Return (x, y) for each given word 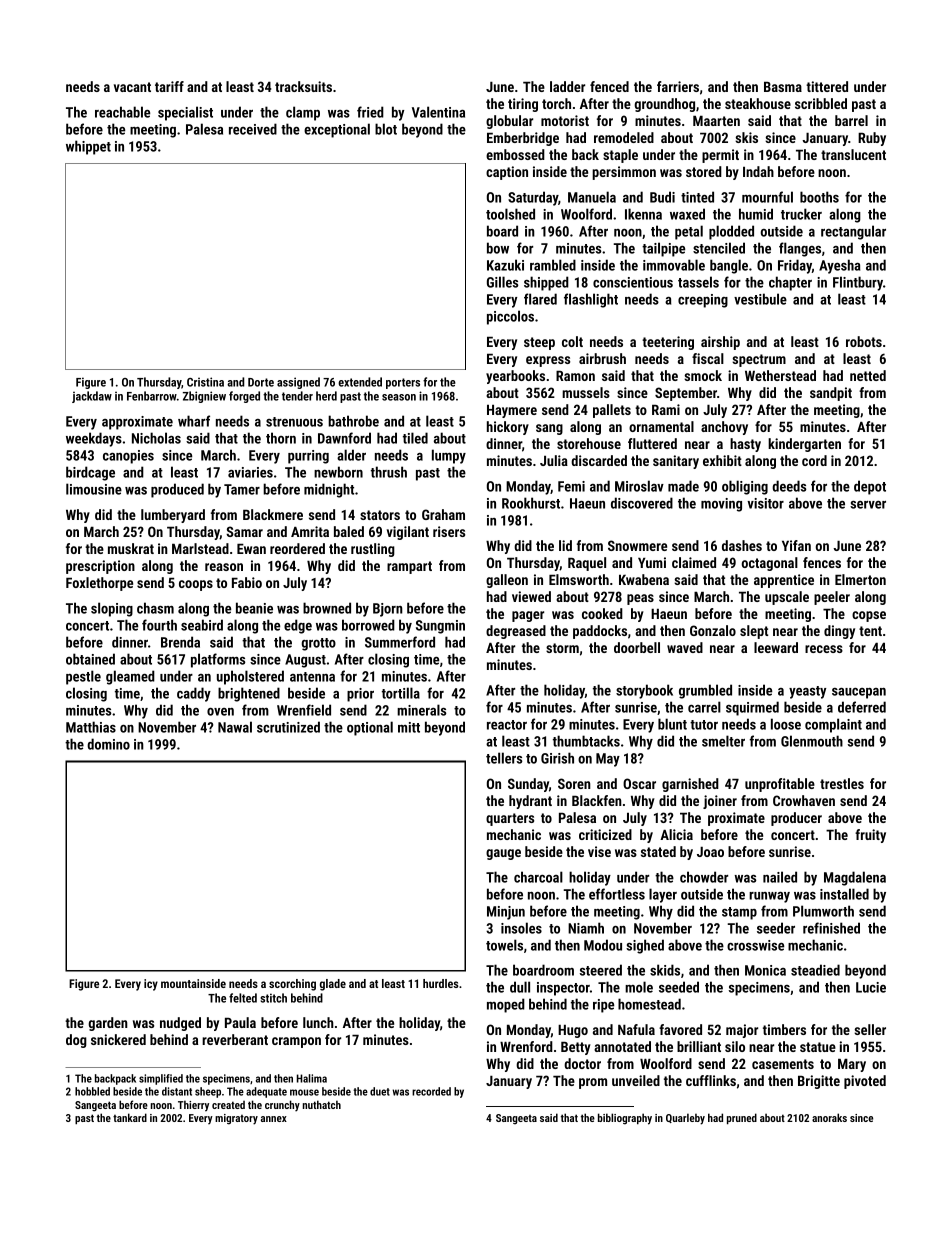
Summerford (400, 642)
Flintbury (858, 283)
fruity (870, 836)
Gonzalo (713, 630)
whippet (88, 147)
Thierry (193, 1106)
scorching (292, 985)
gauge (503, 854)
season (399, 397)
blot (386, 129)
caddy (194, 694)
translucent (853, 154)
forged (244, 397)
